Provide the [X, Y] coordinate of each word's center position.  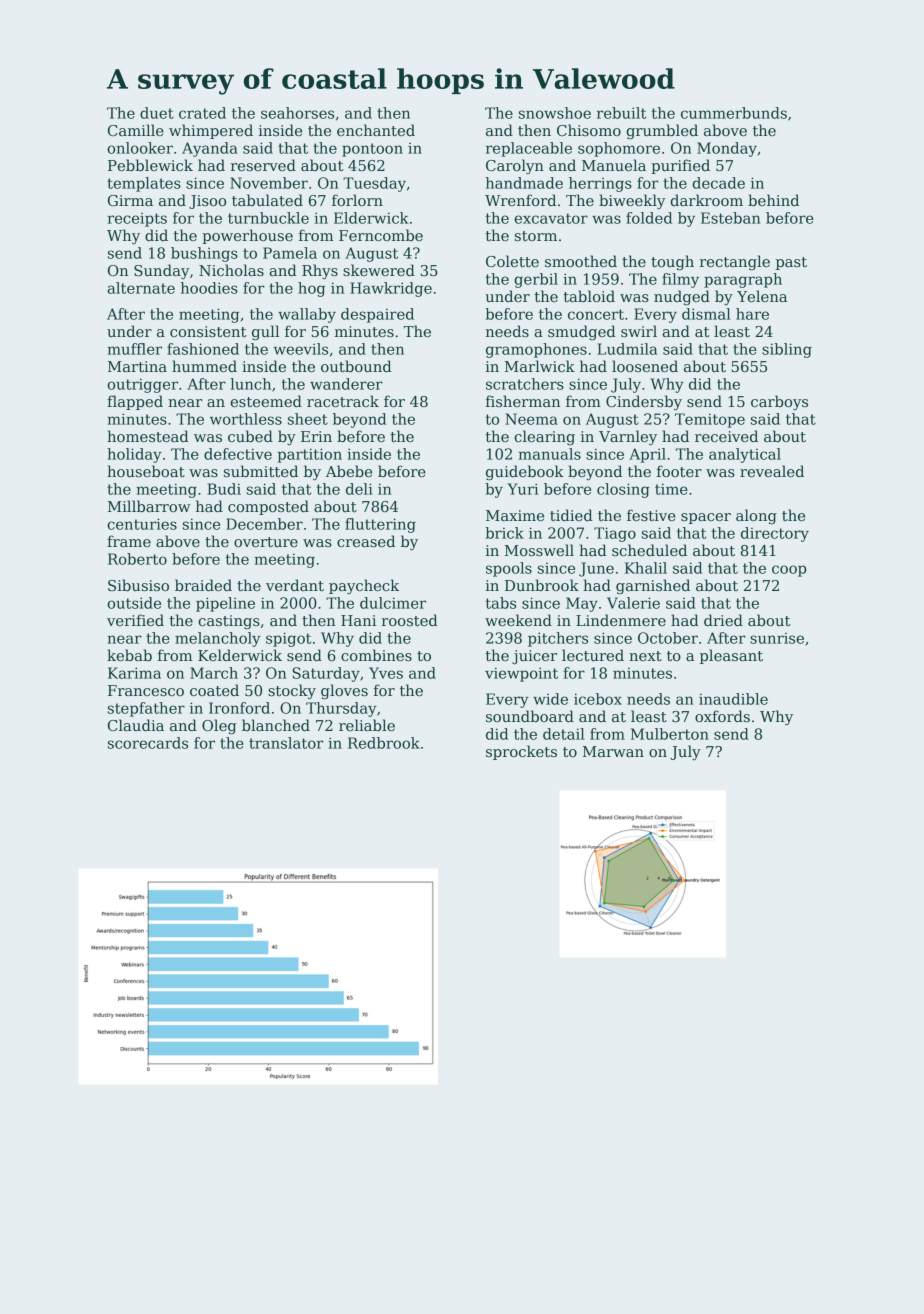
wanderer [346, 384]
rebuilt [621, 113]
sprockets [521, 752]
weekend [518, 620]
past [791, 263]
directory [775, 534]
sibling [787, 350]
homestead [148, 436]
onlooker [140, 148]
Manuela [614, 165]
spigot [288, 639]
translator [286, 743]
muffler [134, 349]
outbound [356, 366]
